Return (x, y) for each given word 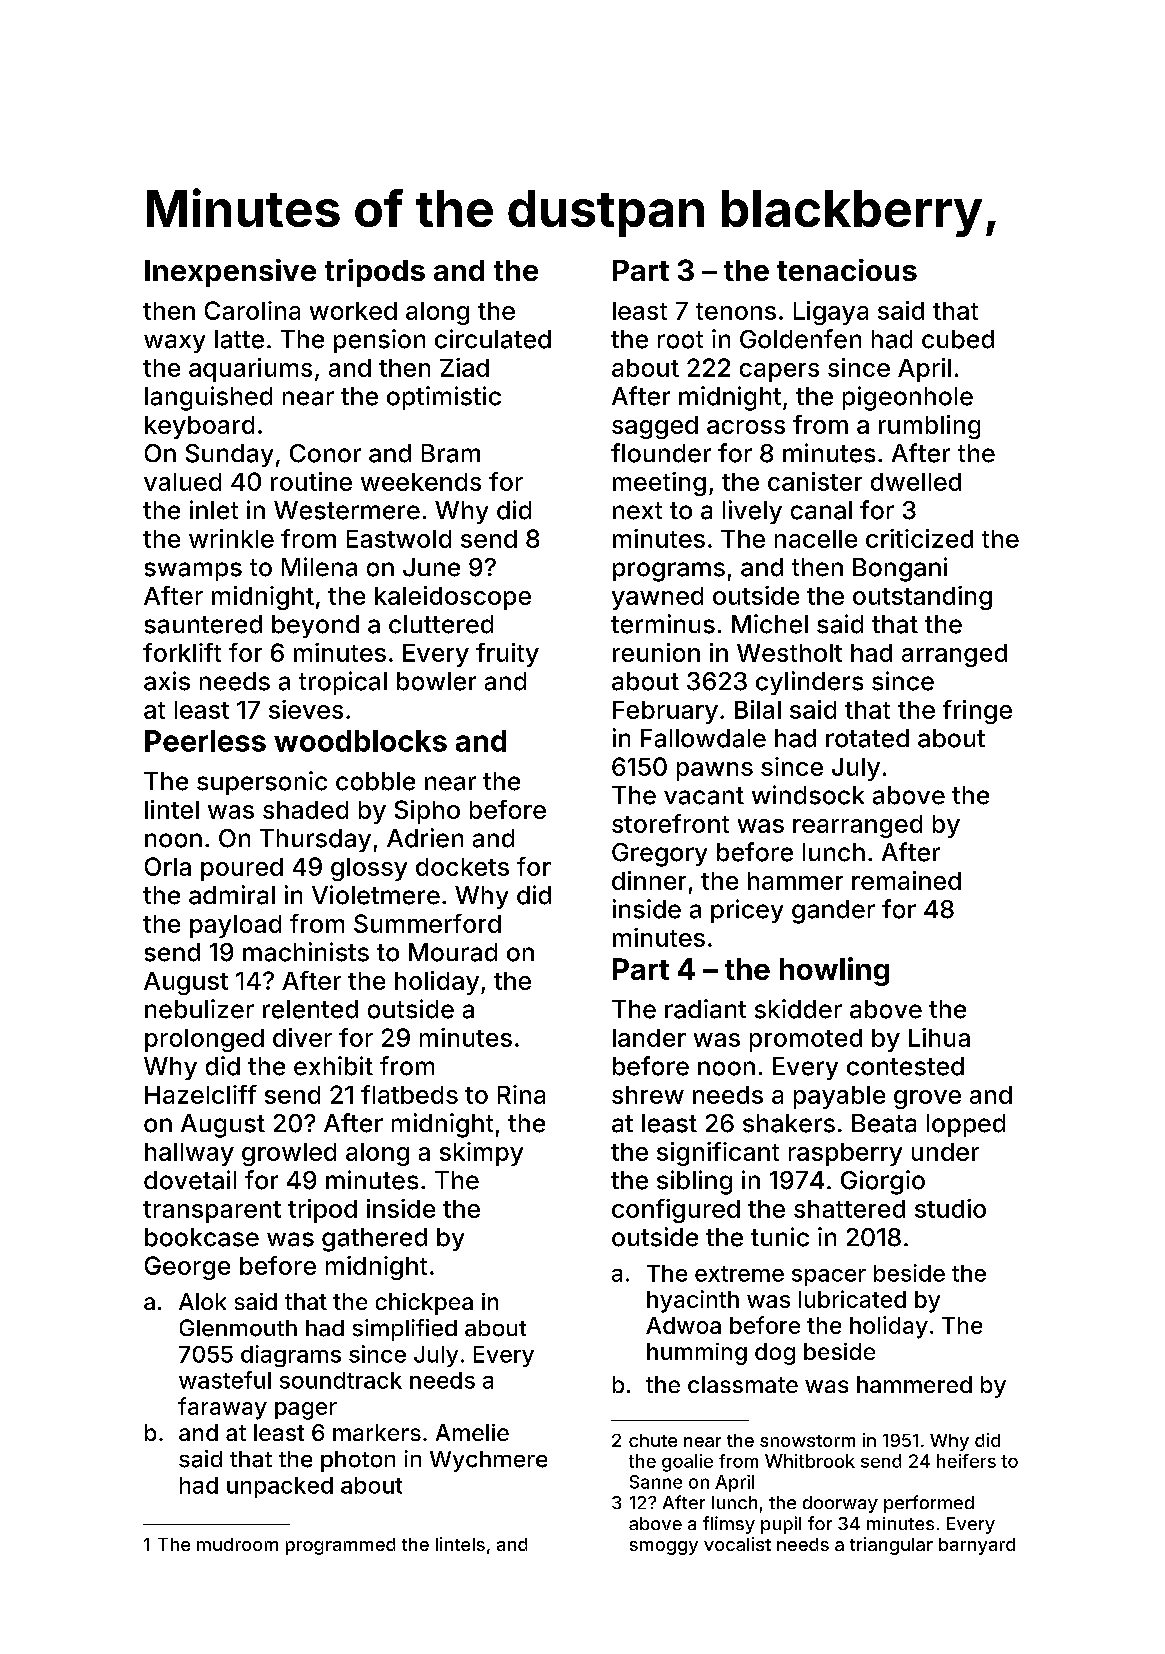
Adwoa (683, 1325)
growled (289, 1154)
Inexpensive (230, 273)
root (680, 340)
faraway (222, 1408)
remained (906, 880)
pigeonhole (908, 398)
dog (775, 1354)
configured (676, 1211)
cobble (375, 781)
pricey (747, 911)
